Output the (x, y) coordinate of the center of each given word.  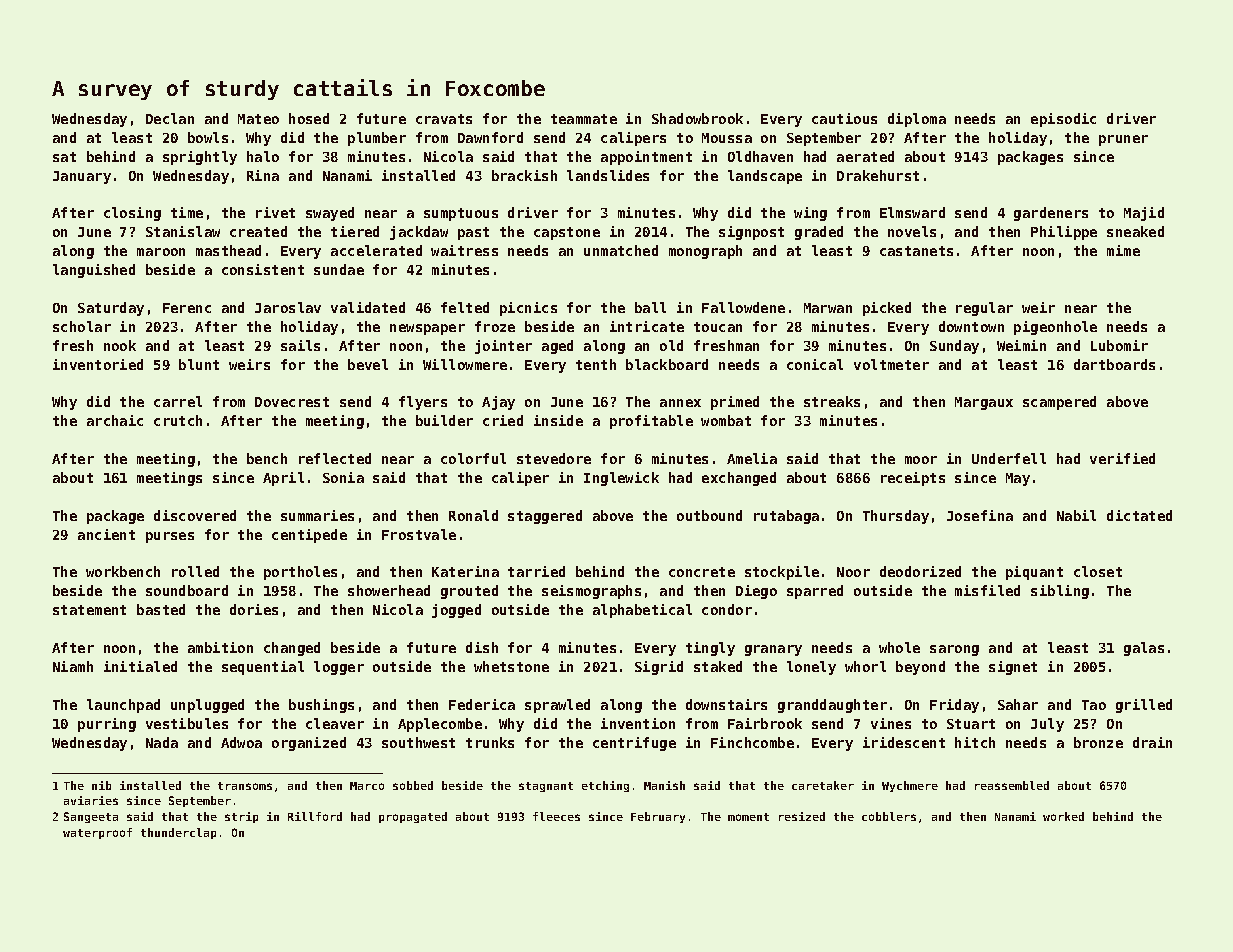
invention (638, 723)
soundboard (187, 590)
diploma (917, 120)
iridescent (904, 742)
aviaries (91, 800)
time (187, 212)
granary (773, 650)
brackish (524, 175)
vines (891, 723)
